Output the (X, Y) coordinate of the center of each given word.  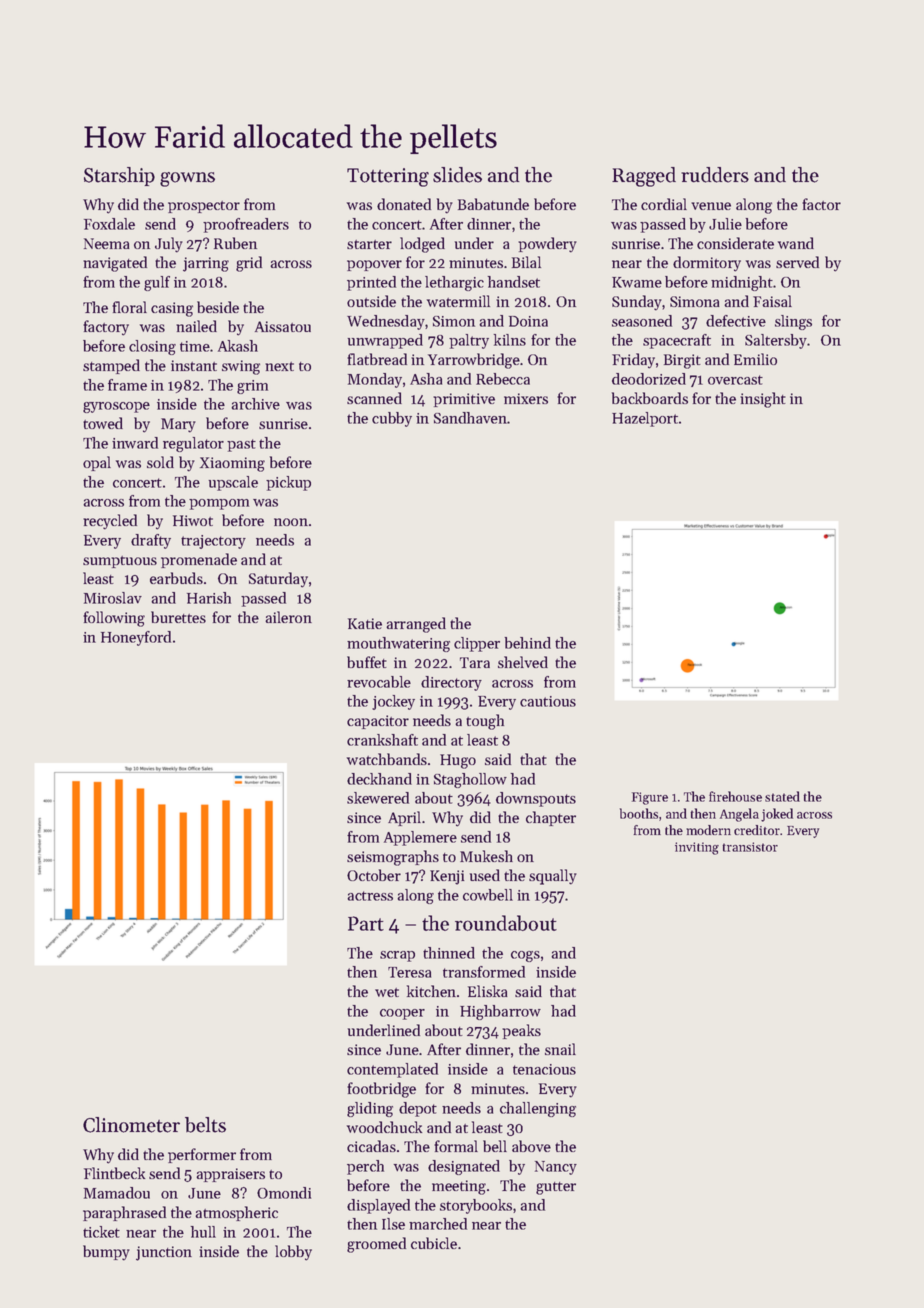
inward (135, 443)
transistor (750, 847)
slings (793, 322)
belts (205, 1125)
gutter (556, 1188)
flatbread (377, 359)
